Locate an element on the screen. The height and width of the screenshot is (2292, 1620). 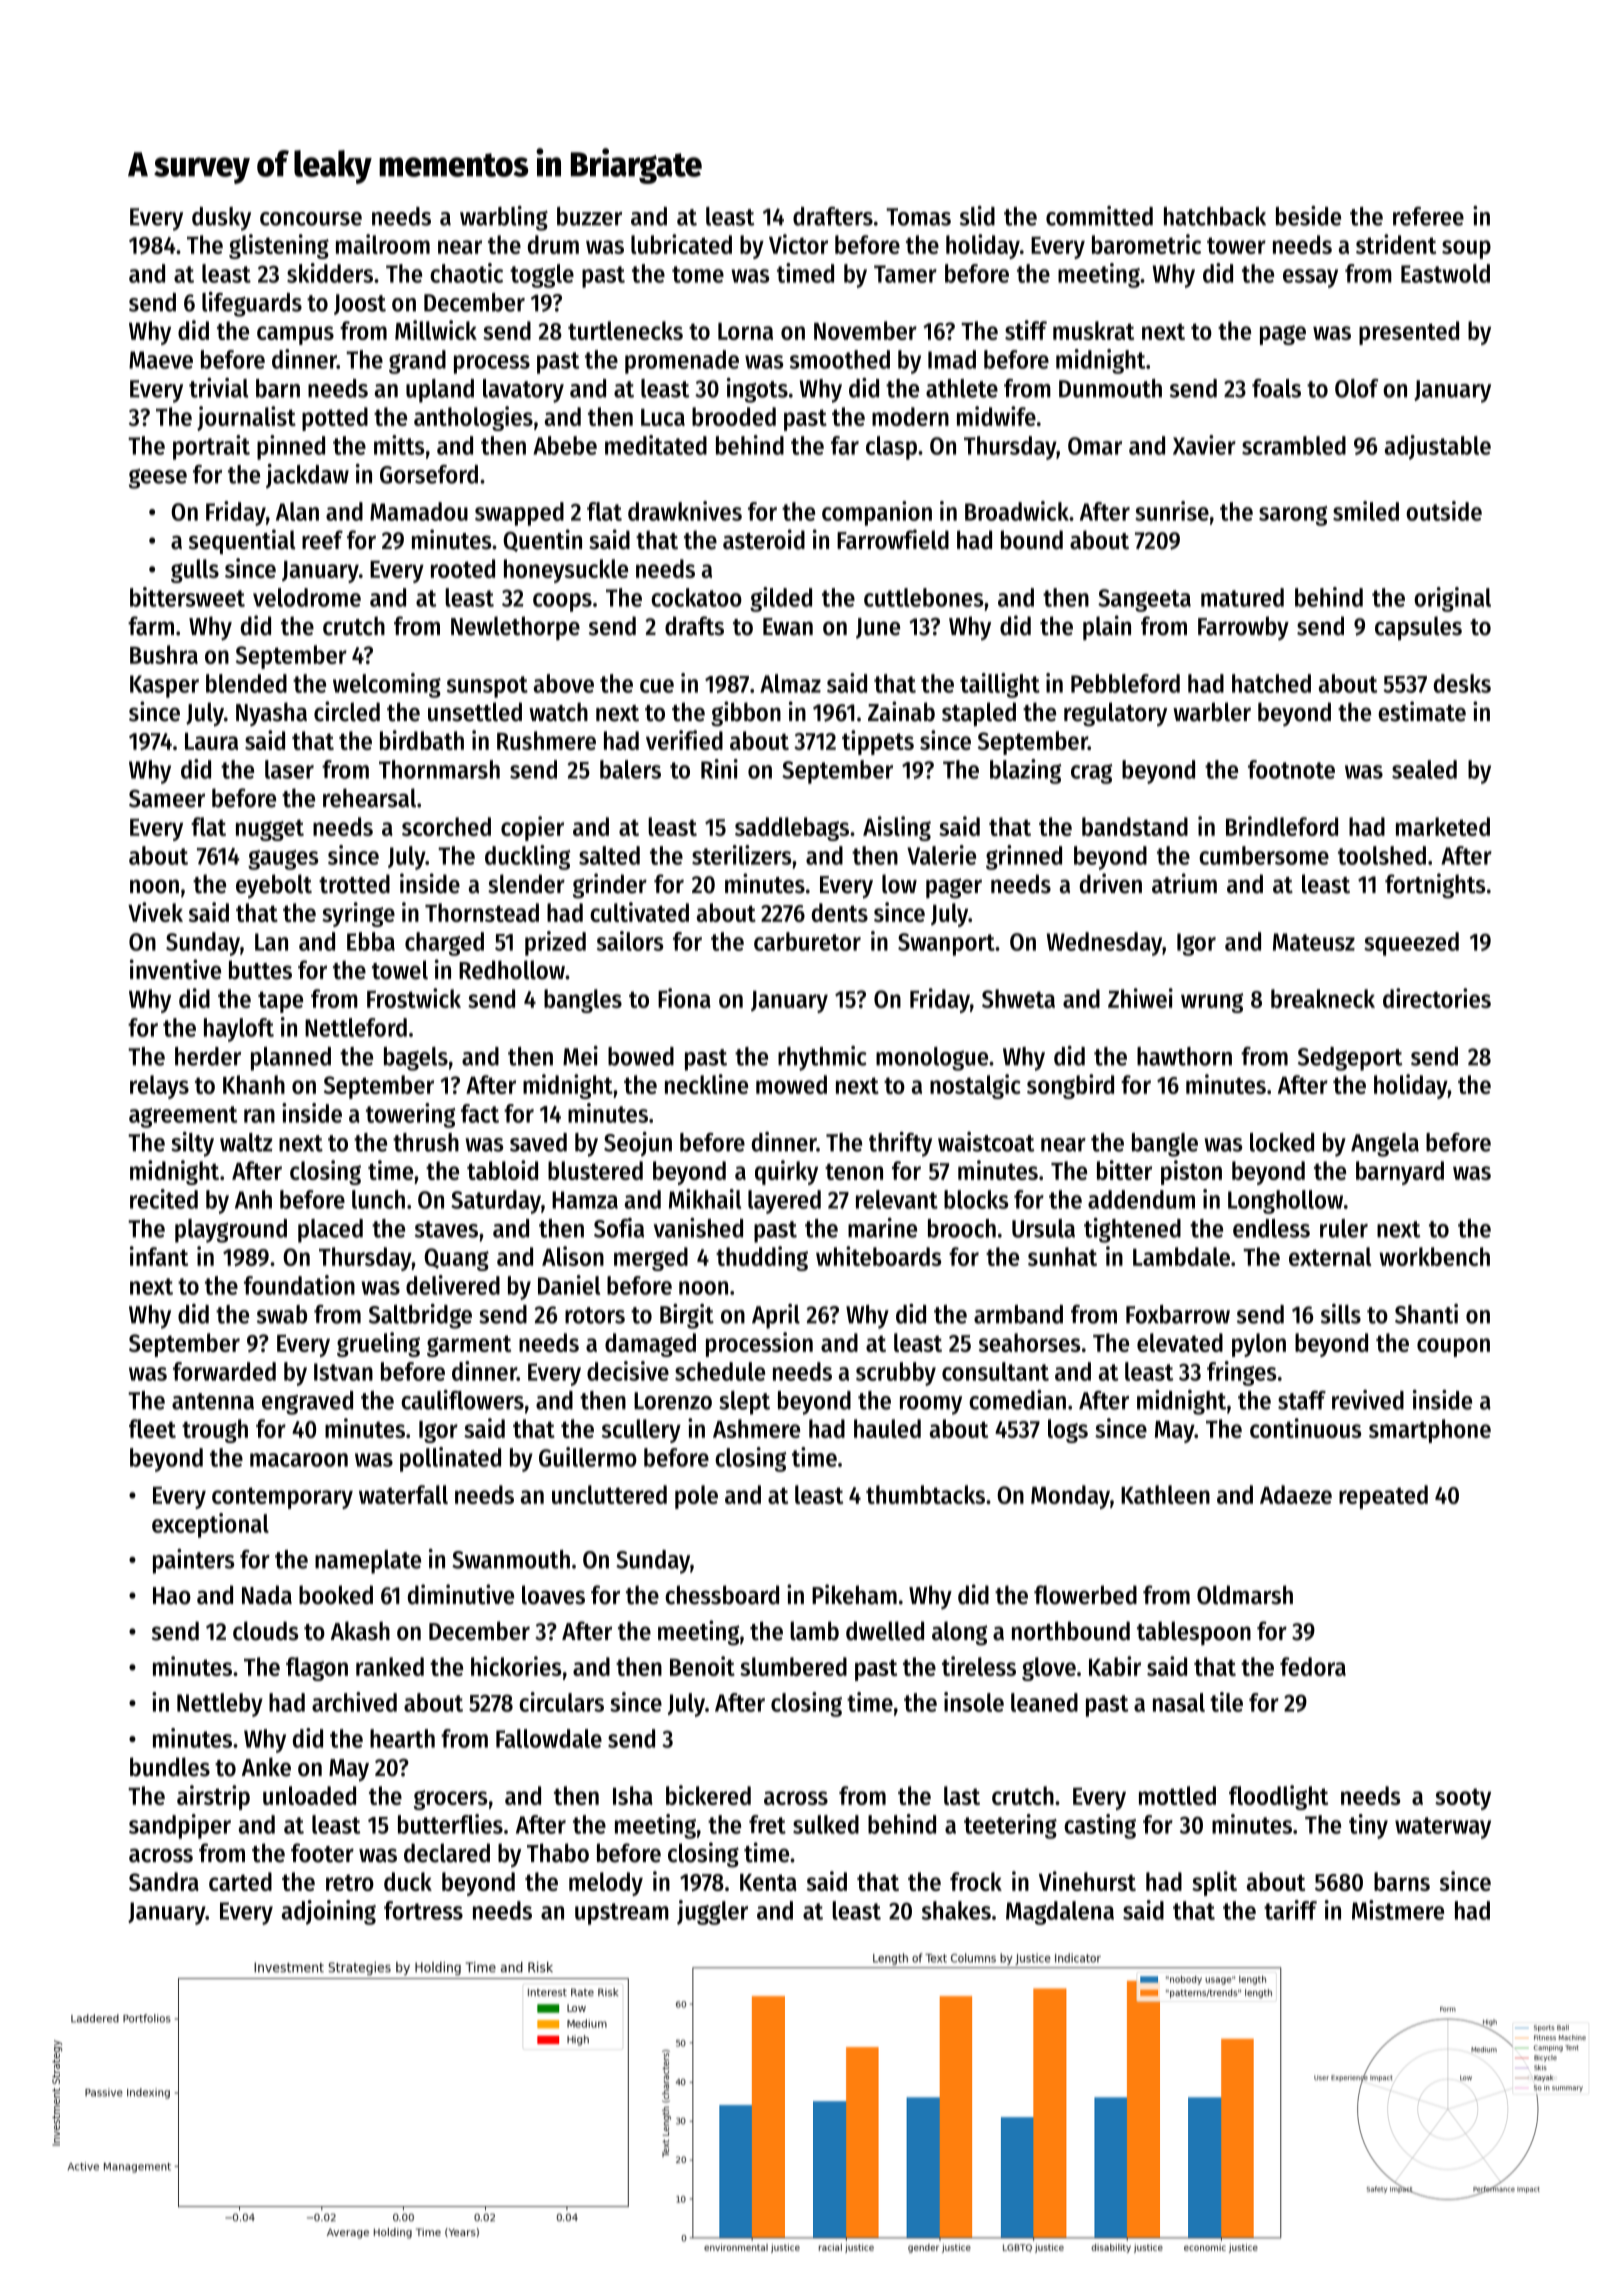
Sandra is located at coordinates (164, 1881).
